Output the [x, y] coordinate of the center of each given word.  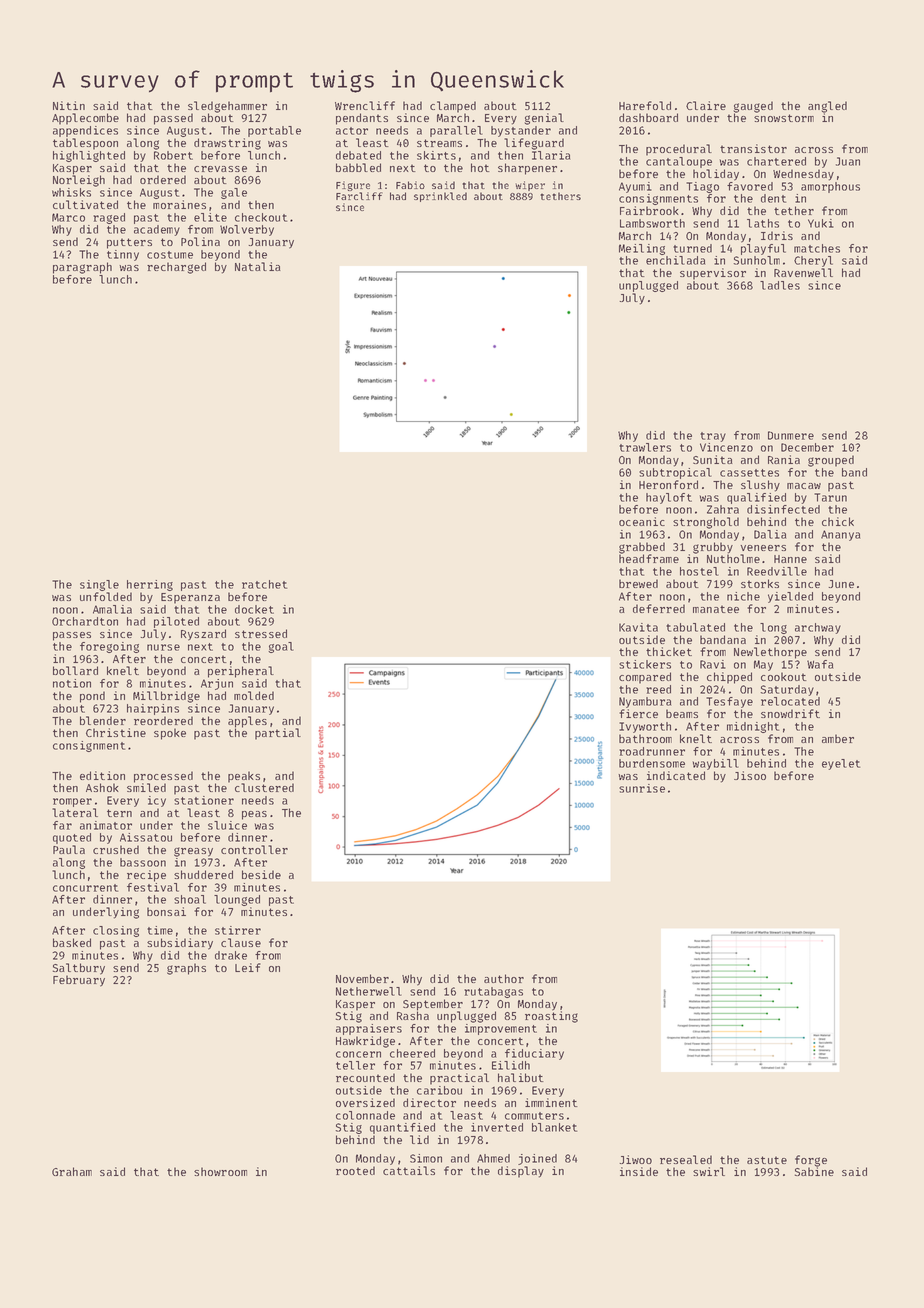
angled [827, 107]
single [99, 585]
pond [92, 697]
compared [645, 678]
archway [818, 628]
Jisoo [750, 775]
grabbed [642, 548]
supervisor [713, 274]
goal [281, 647]
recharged [176, 268]
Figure [353, 186]
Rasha [413, 1015]
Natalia [258, 266]
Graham [72, 1171]
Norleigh [79, 181]
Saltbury [79, 969]
